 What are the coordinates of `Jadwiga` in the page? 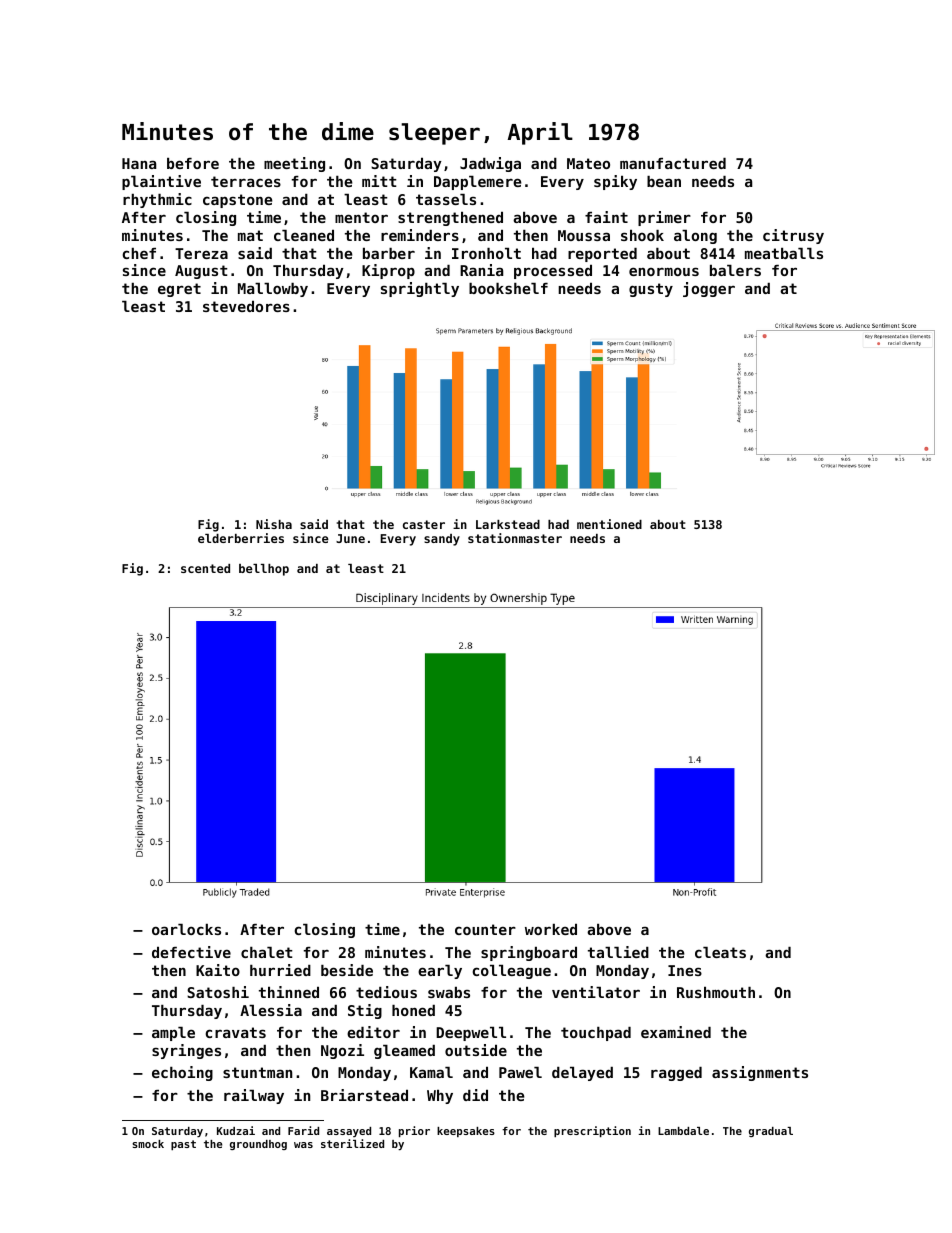 It's located at (490, 164).
